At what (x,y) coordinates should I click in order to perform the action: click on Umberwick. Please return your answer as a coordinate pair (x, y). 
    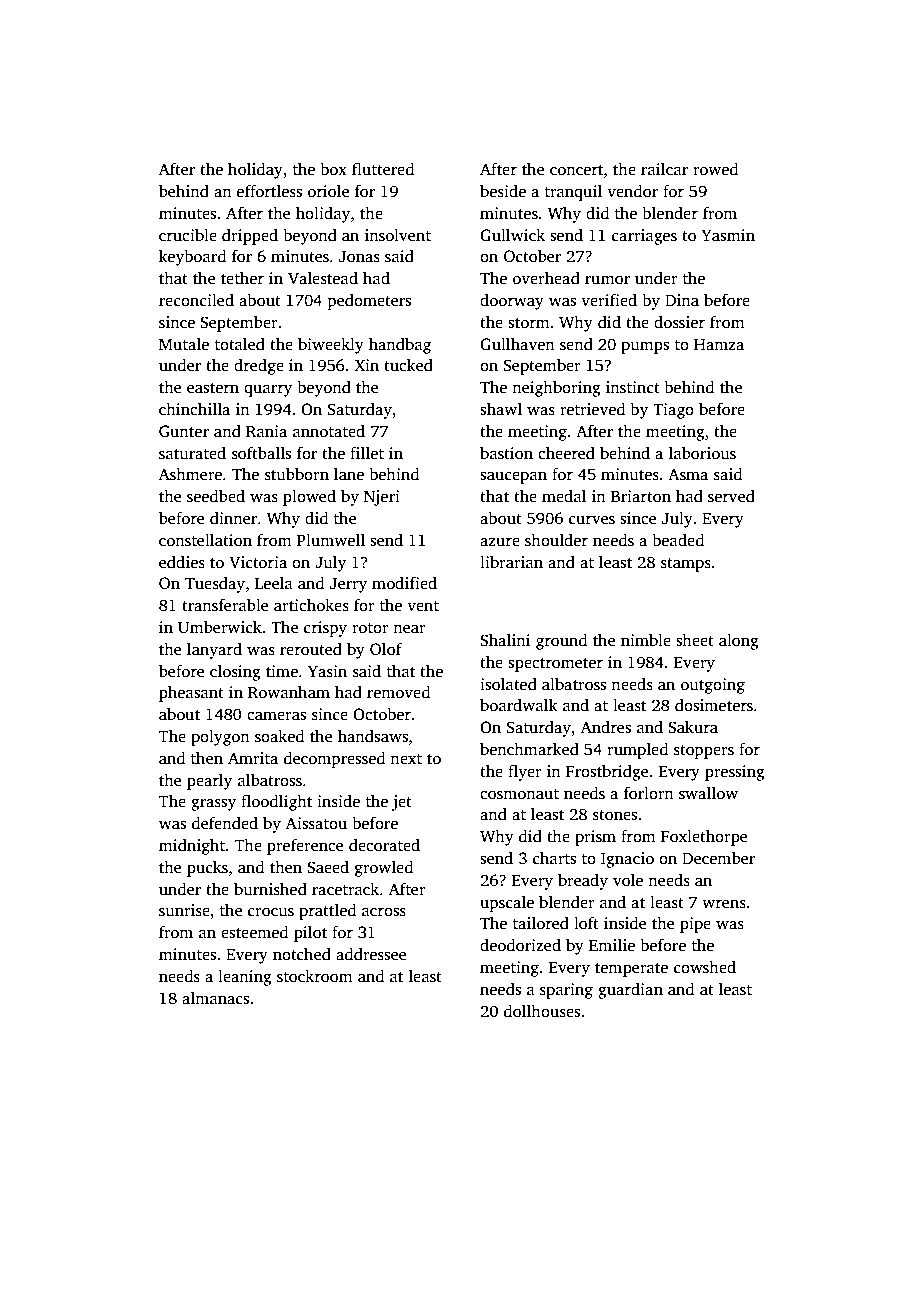
    Looking at the image, I should click on (220, 627).
